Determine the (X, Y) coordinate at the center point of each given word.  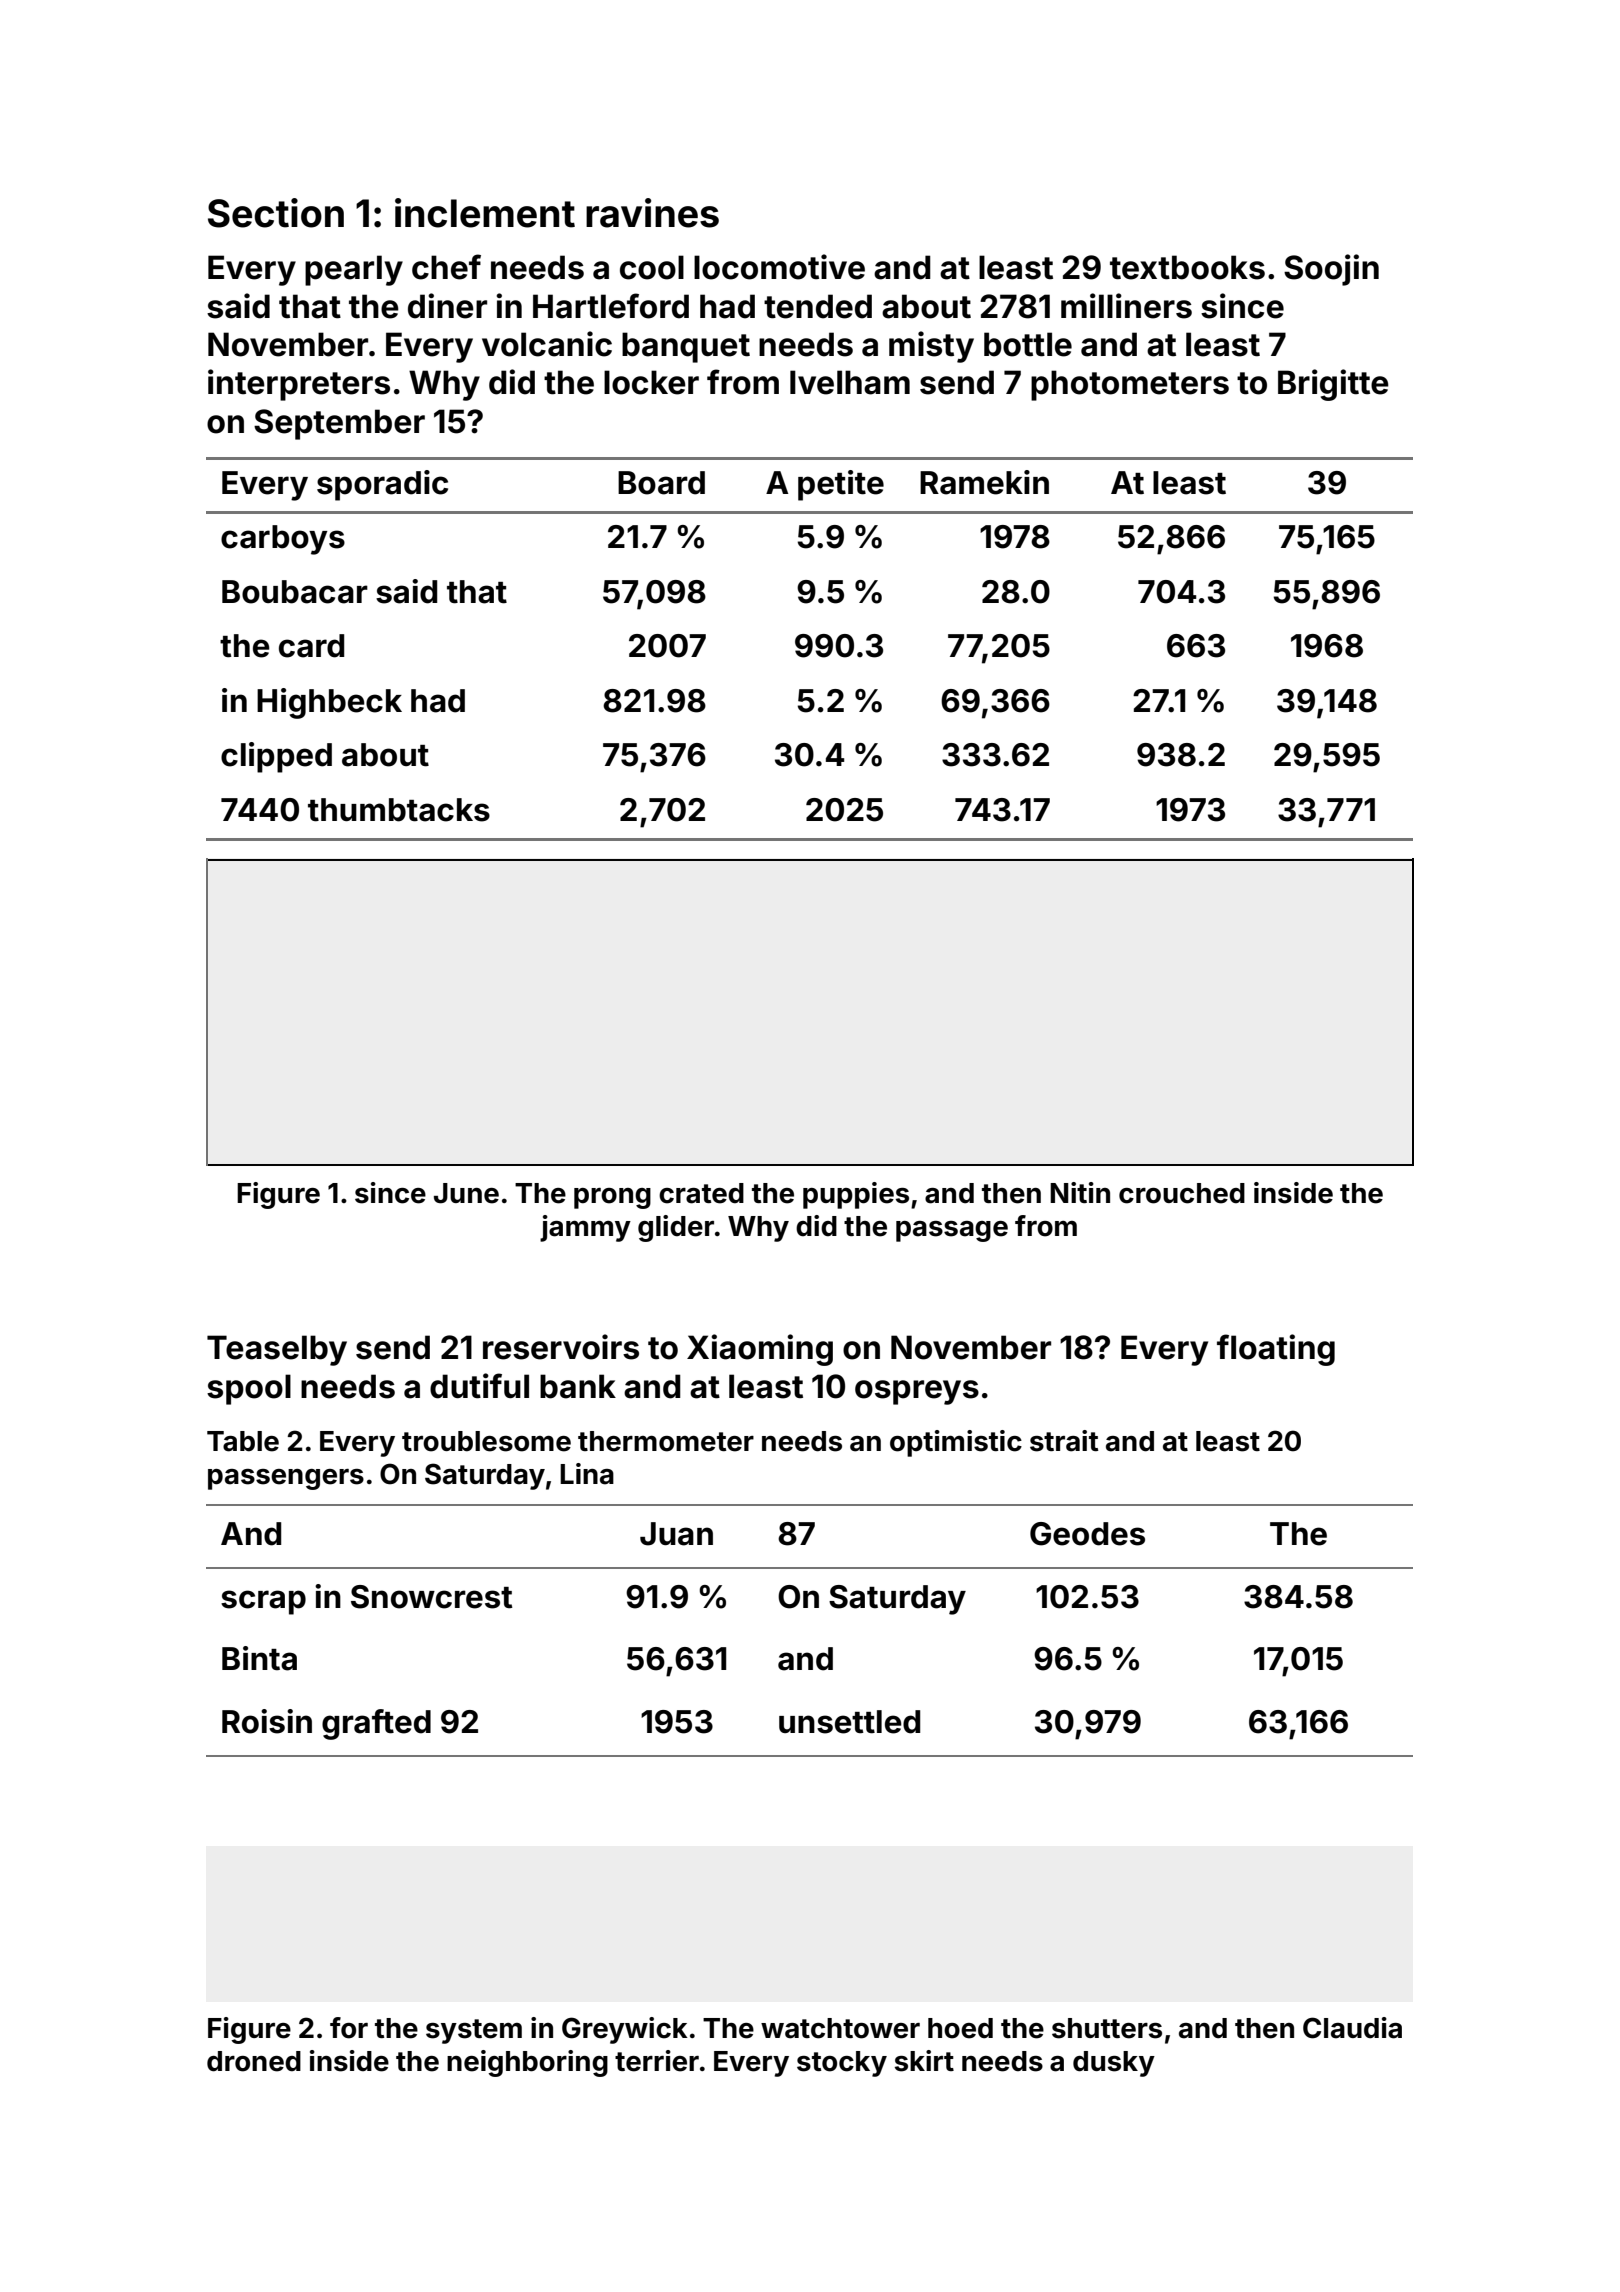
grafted (376, 1724)
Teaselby (277, 1350)
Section (276, 213)
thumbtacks (399, 810)
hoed (960, 2028)
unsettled (849, 1722)
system (474, 2031)
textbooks (1187, 267)
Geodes (1087, 1534)
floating (1276, 1350)
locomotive (779, 267)
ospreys (917, 1392)
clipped (276, 757)
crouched (1182, 1193)
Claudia (1352, 2028)
